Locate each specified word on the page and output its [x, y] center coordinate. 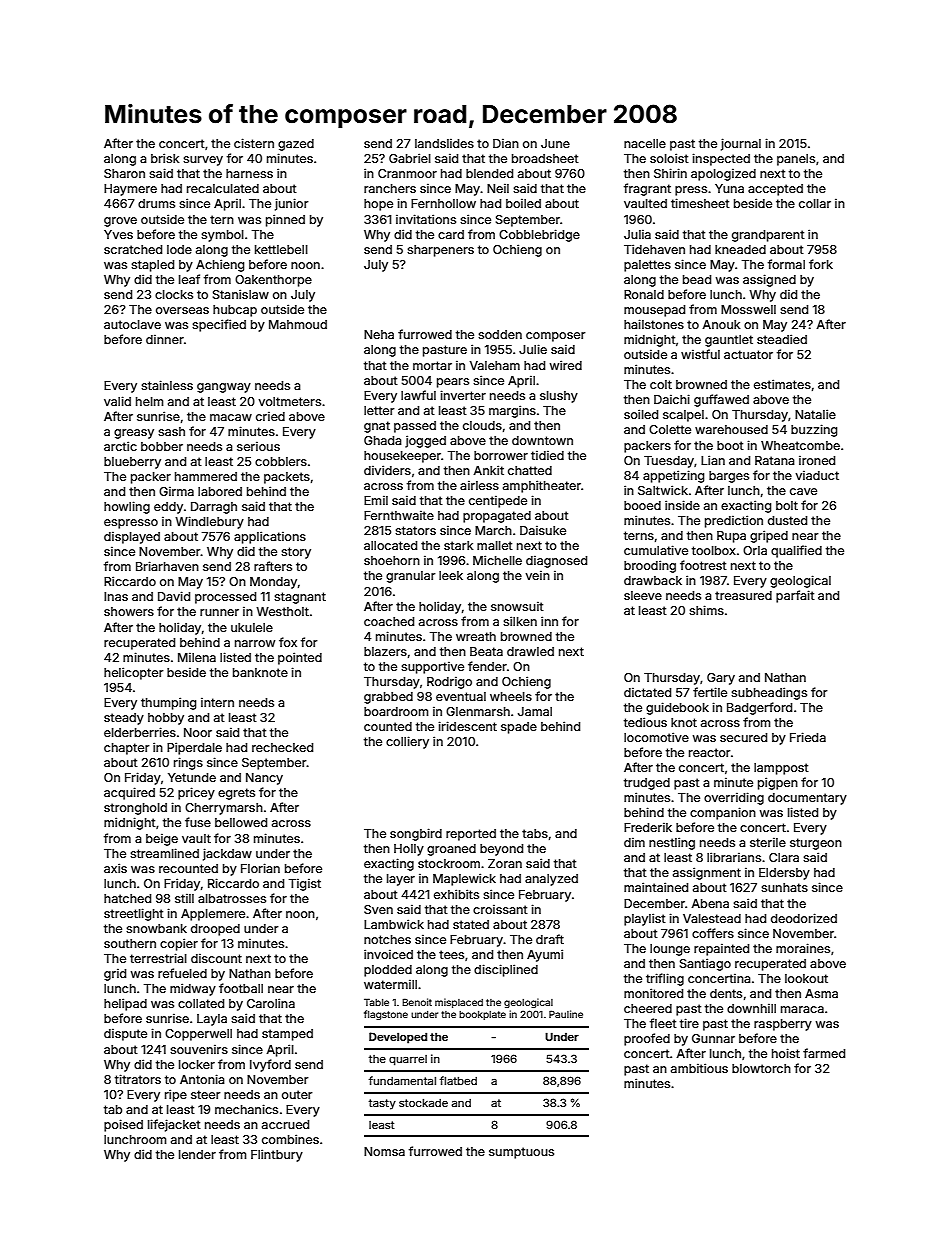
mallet [495, 545]
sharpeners [440, 251]
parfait [795, 596]
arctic [120, 446]
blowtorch [761, 1068]
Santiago [705, 964]
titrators [138, 1079]
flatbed [458, 1080]
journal [741, 144]
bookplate [482, 1015]
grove [120, 222]
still [184, 898]
